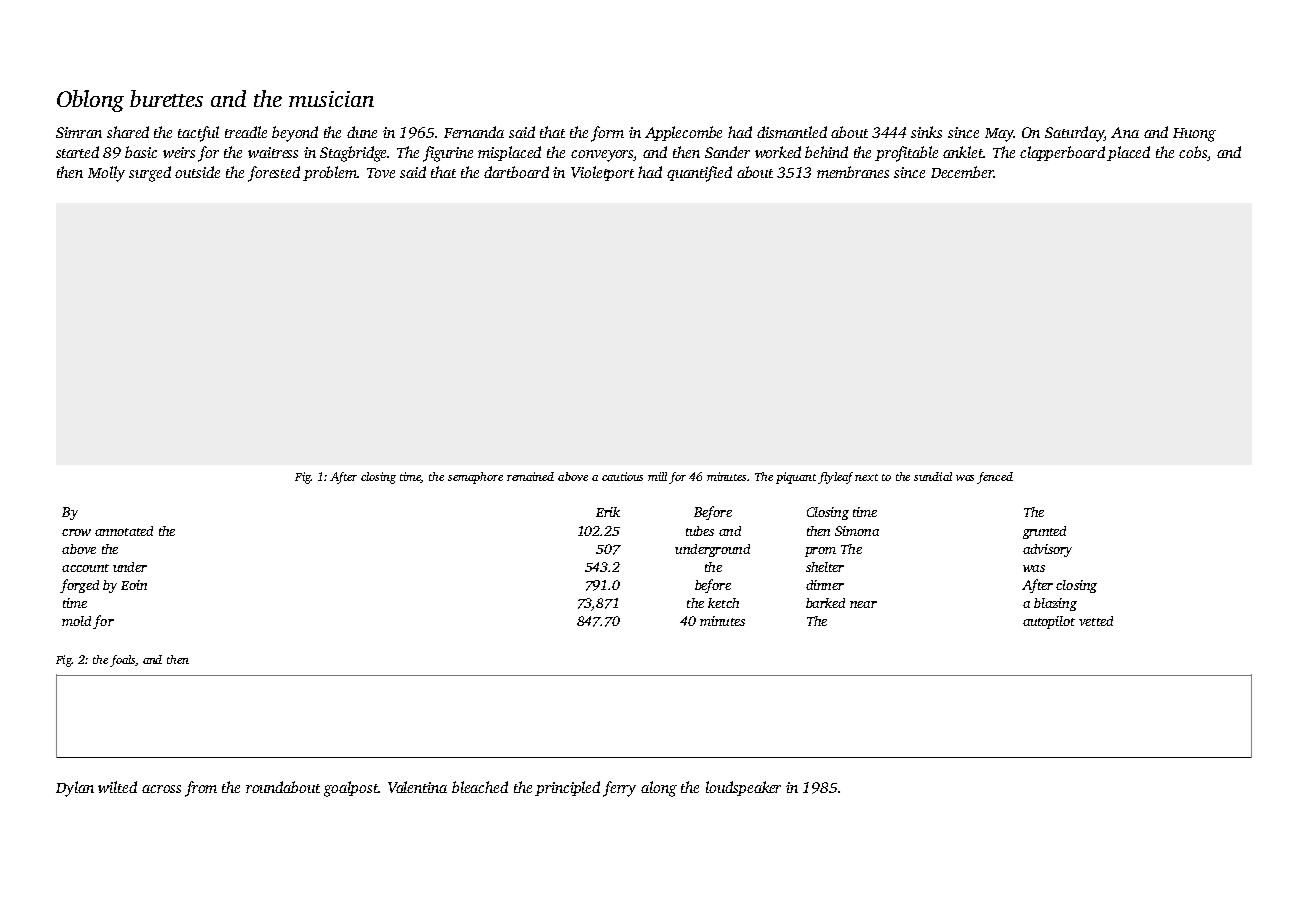 The image size is (1308, 924). What do you see at coordinates (134, 585) in the document?
I see `Eoin` at bounding box center [134, 585].
